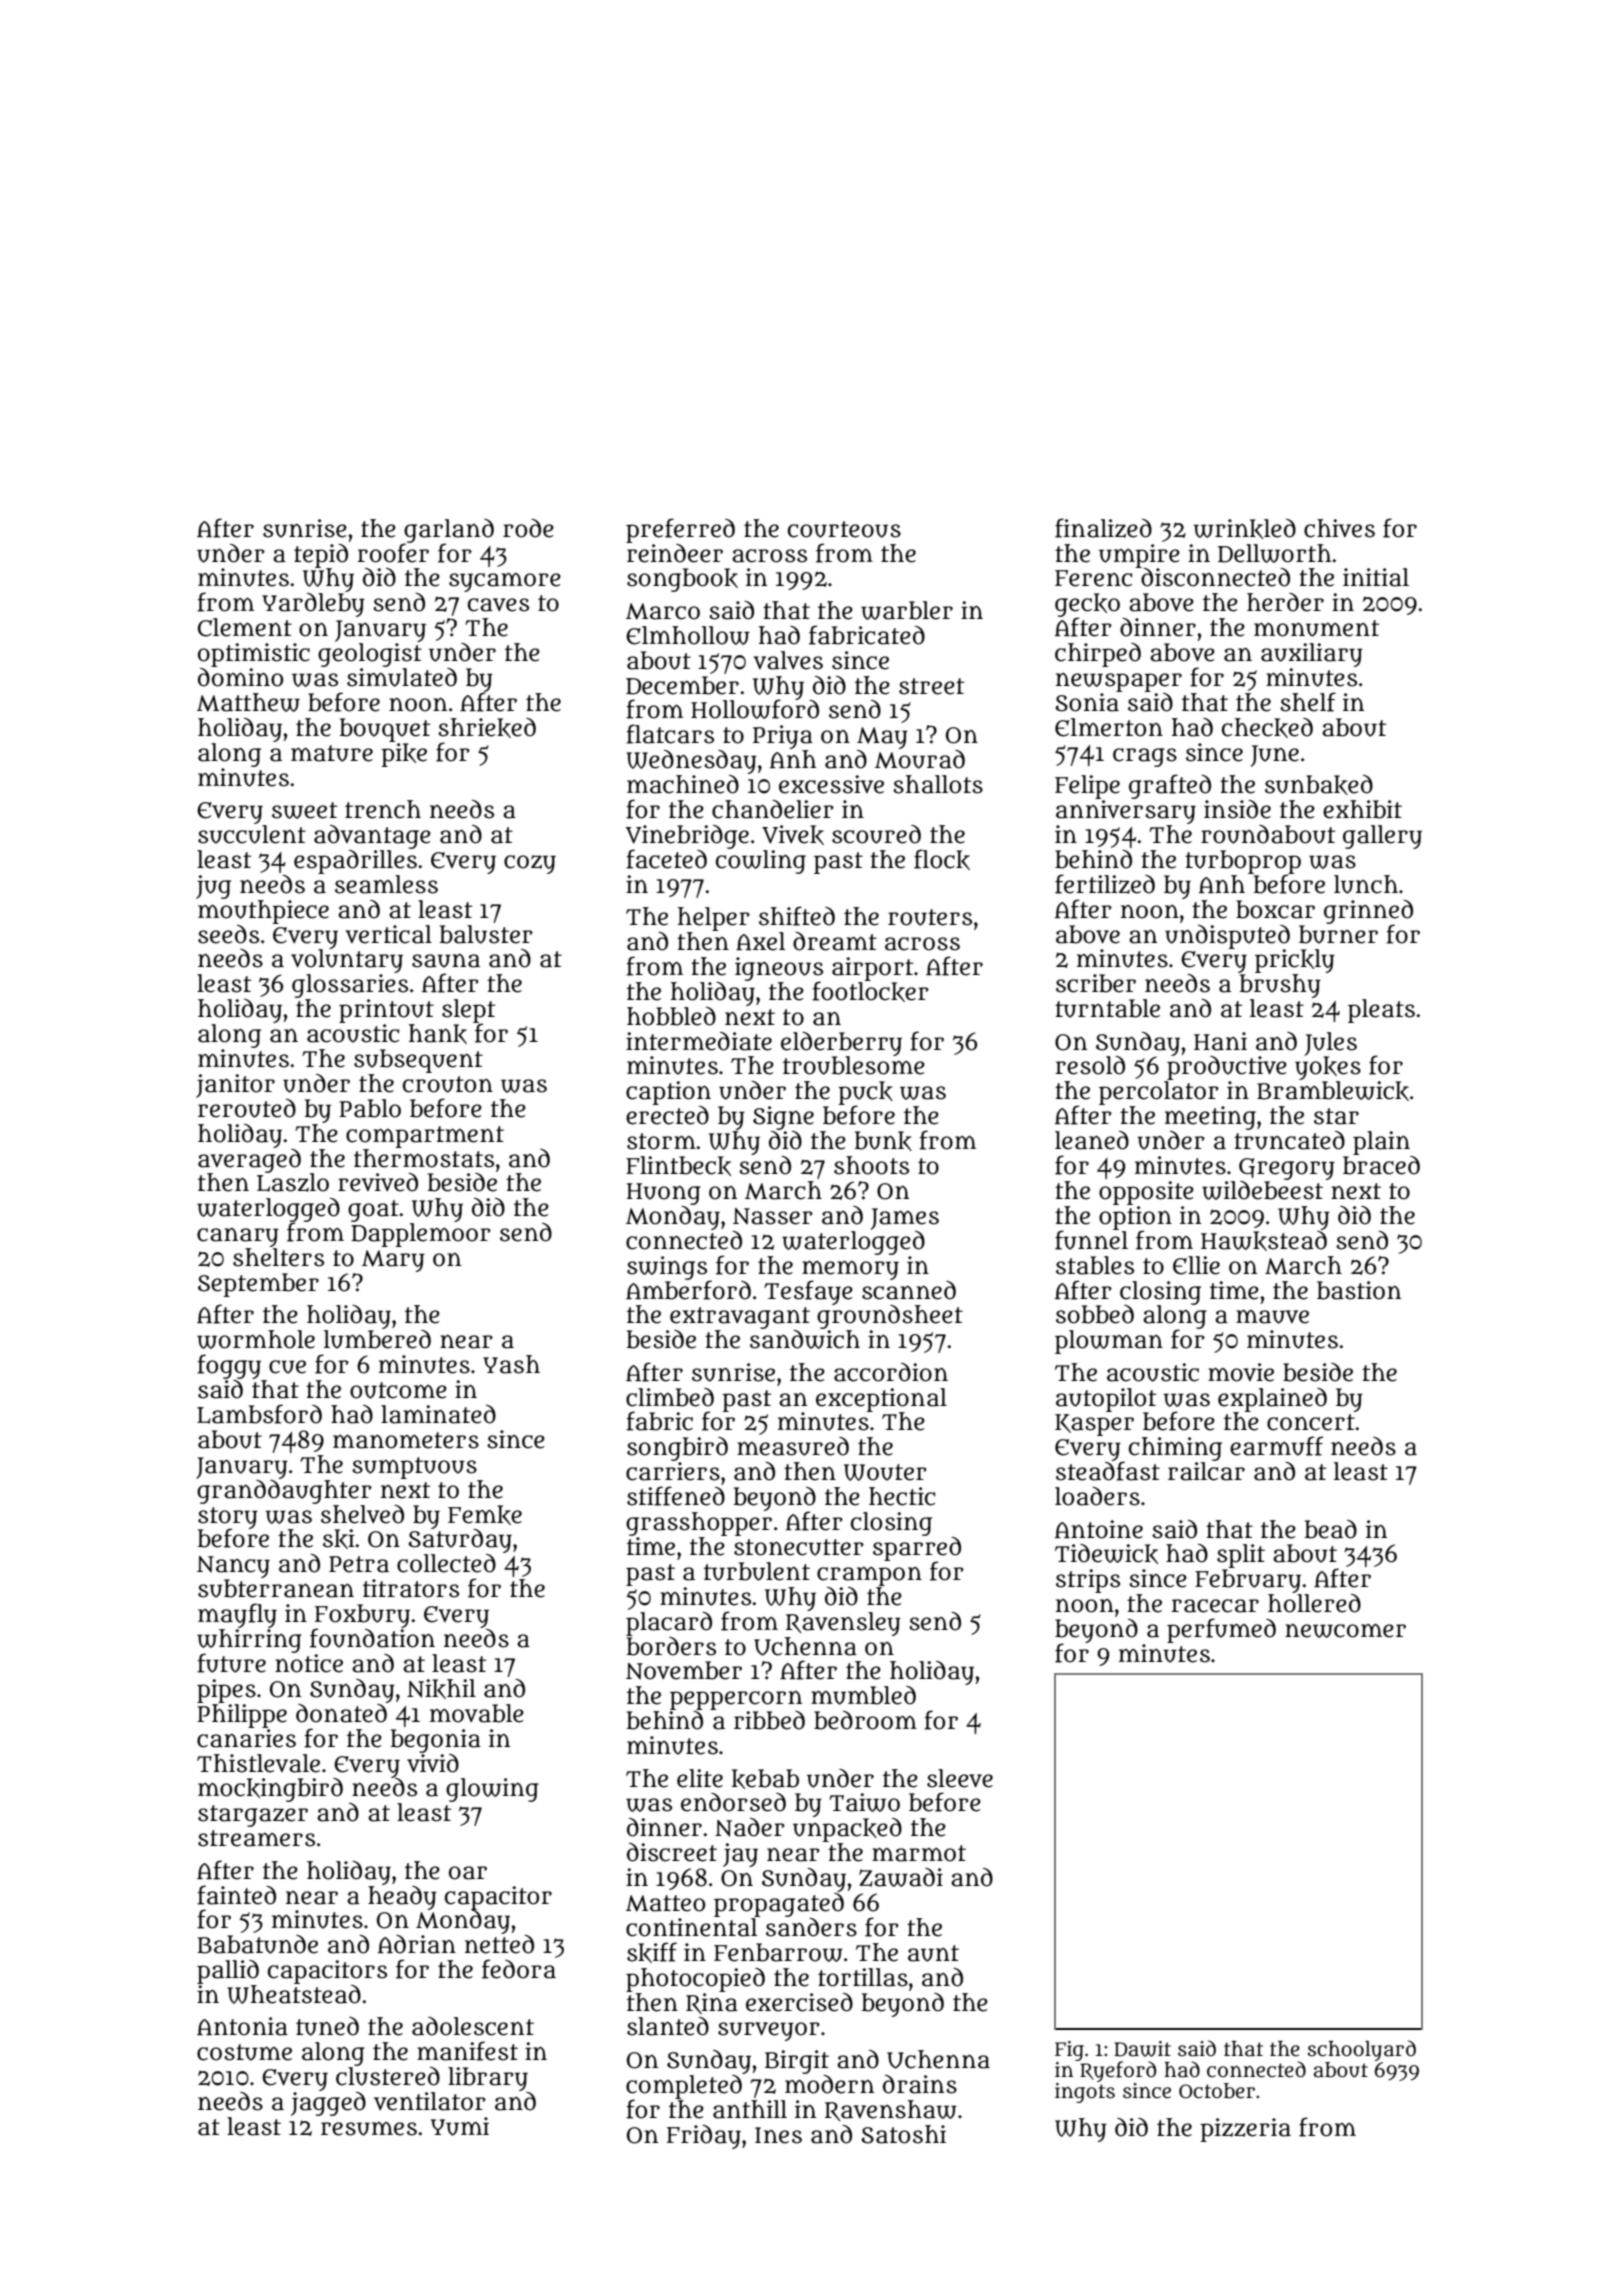 The height and width of the screenshot is (2292, 1620). I want to click on initial, so click(1376, 577).
